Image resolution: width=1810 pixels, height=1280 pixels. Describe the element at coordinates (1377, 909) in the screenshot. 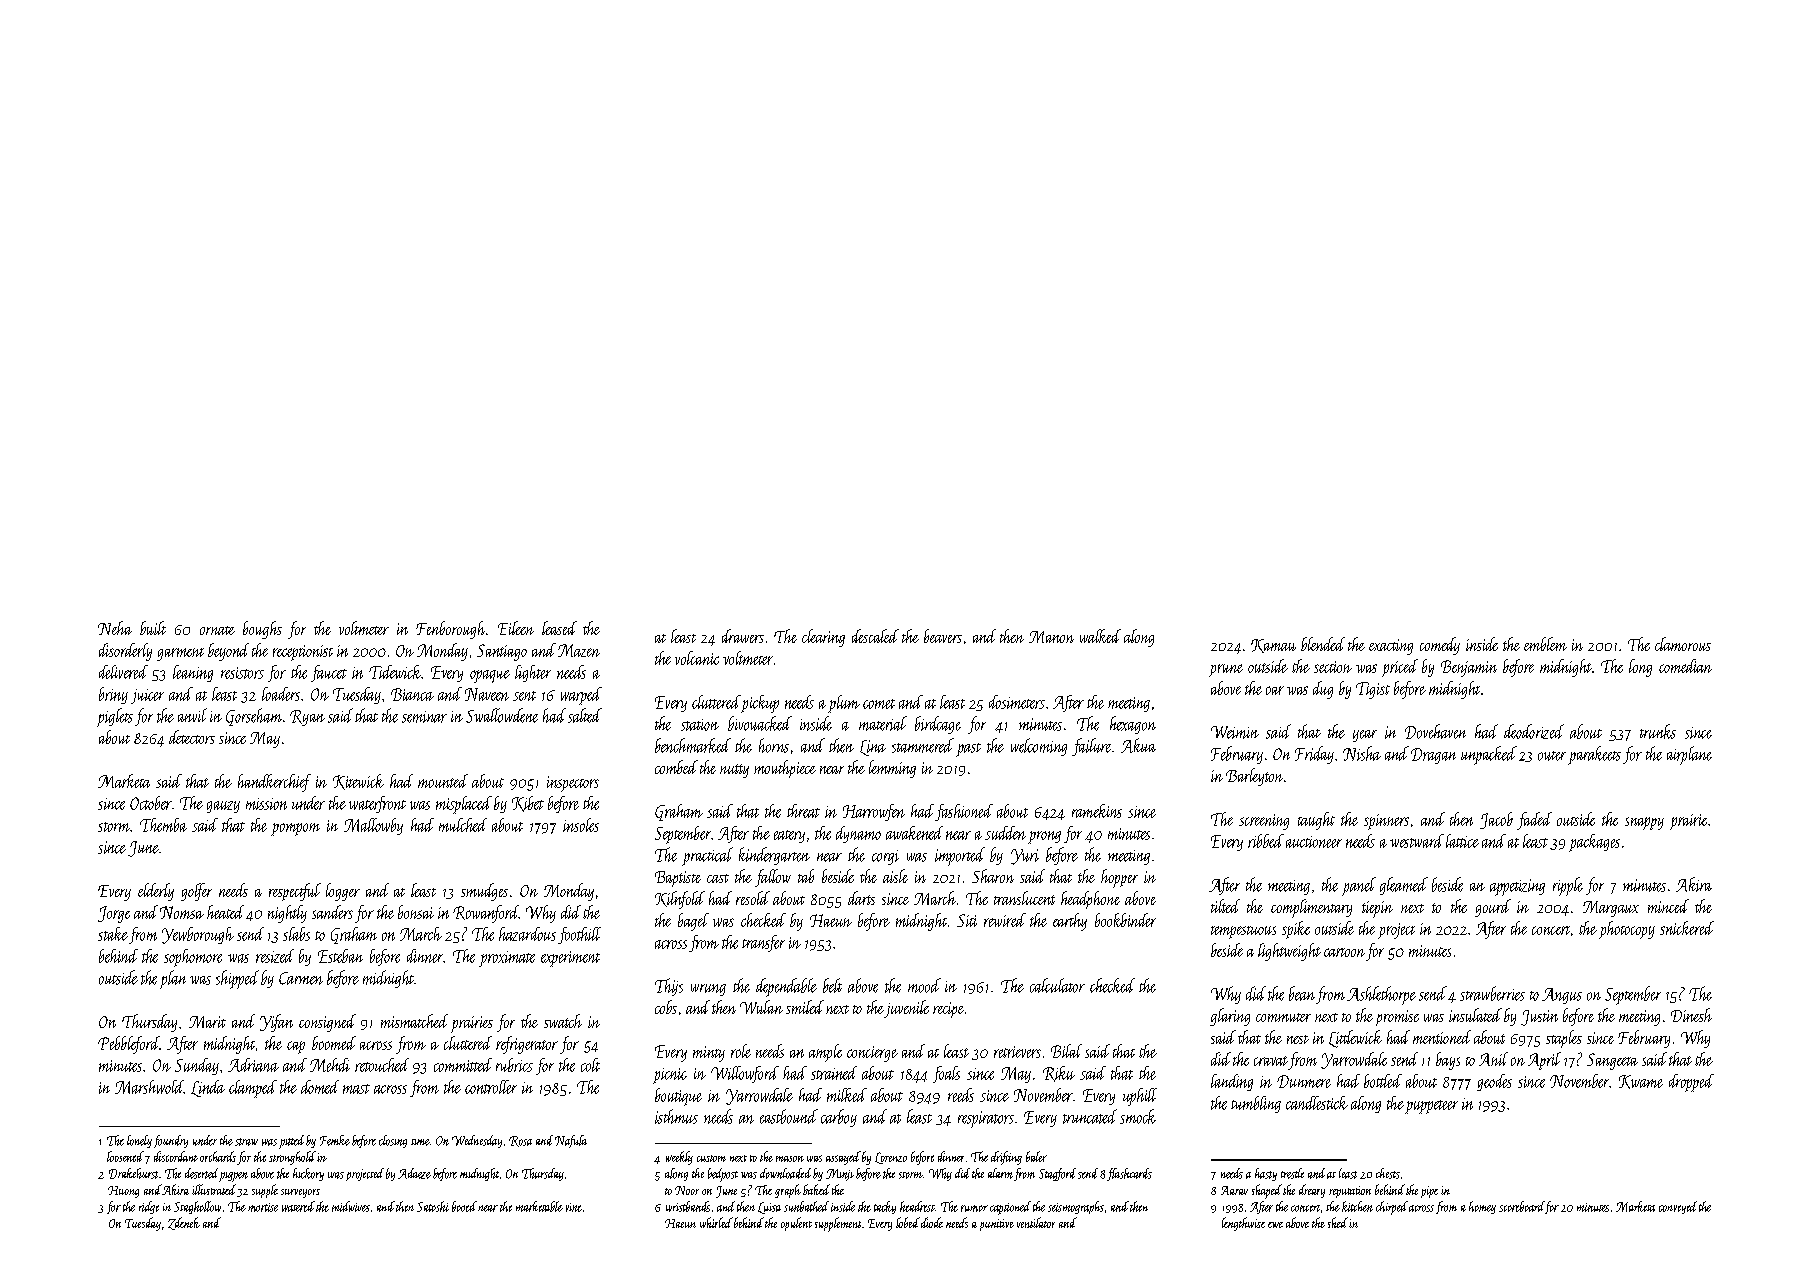

I see `tiepin` at that location.
